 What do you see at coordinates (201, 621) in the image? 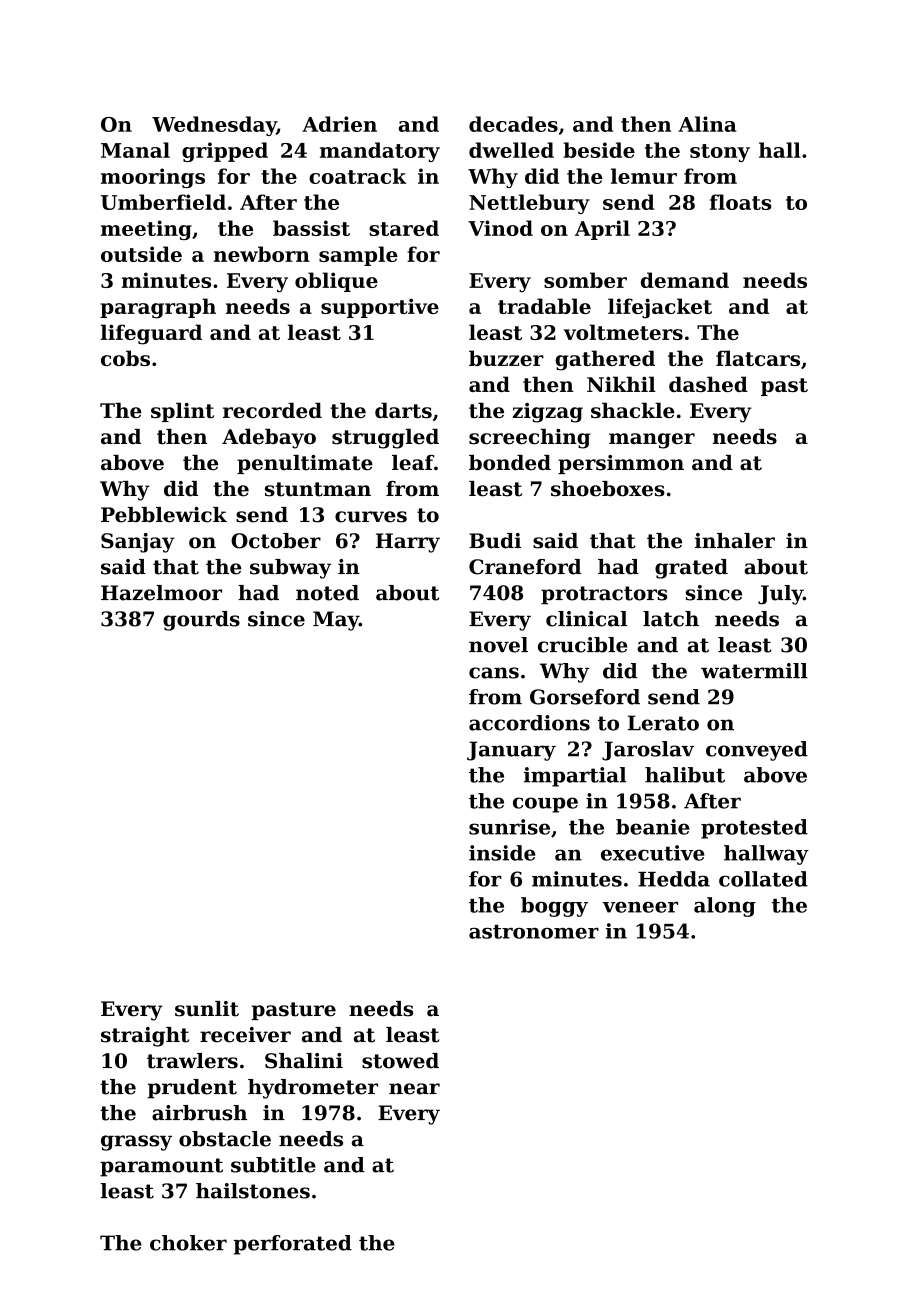
I see `gourds` at bounding box center [201, 621].
